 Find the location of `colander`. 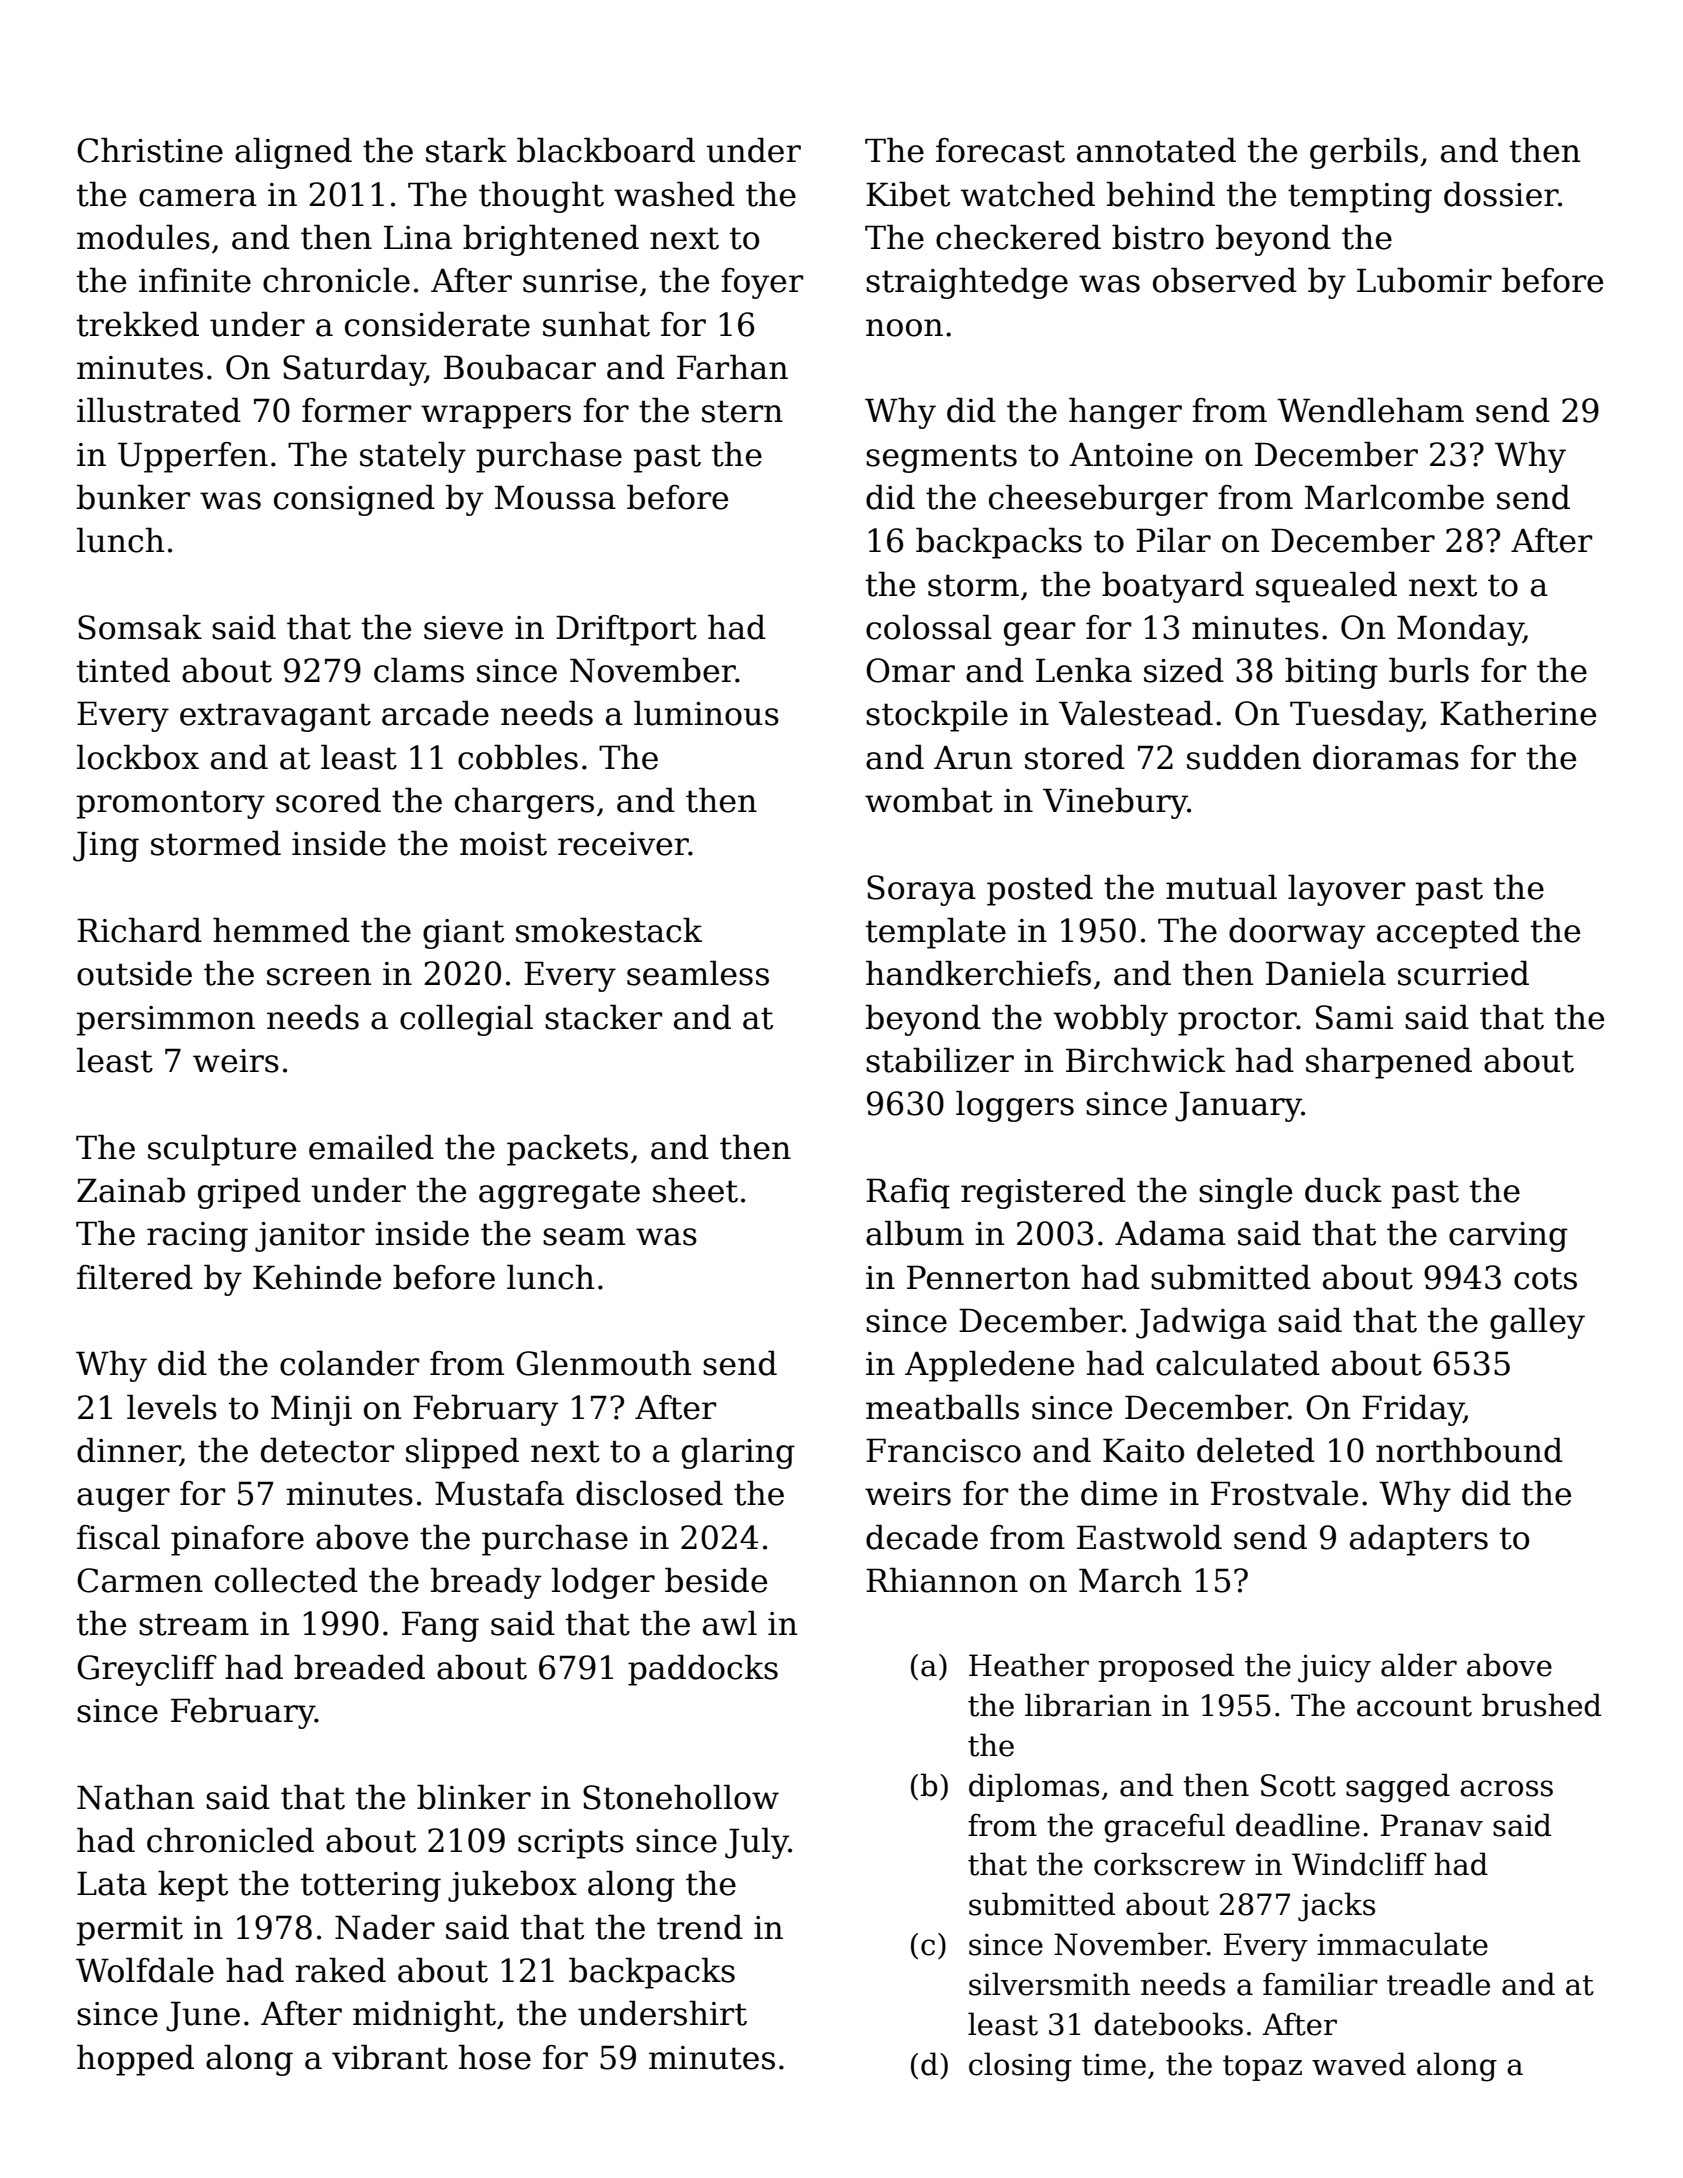

colander is located at coordinates (349, 1363).
